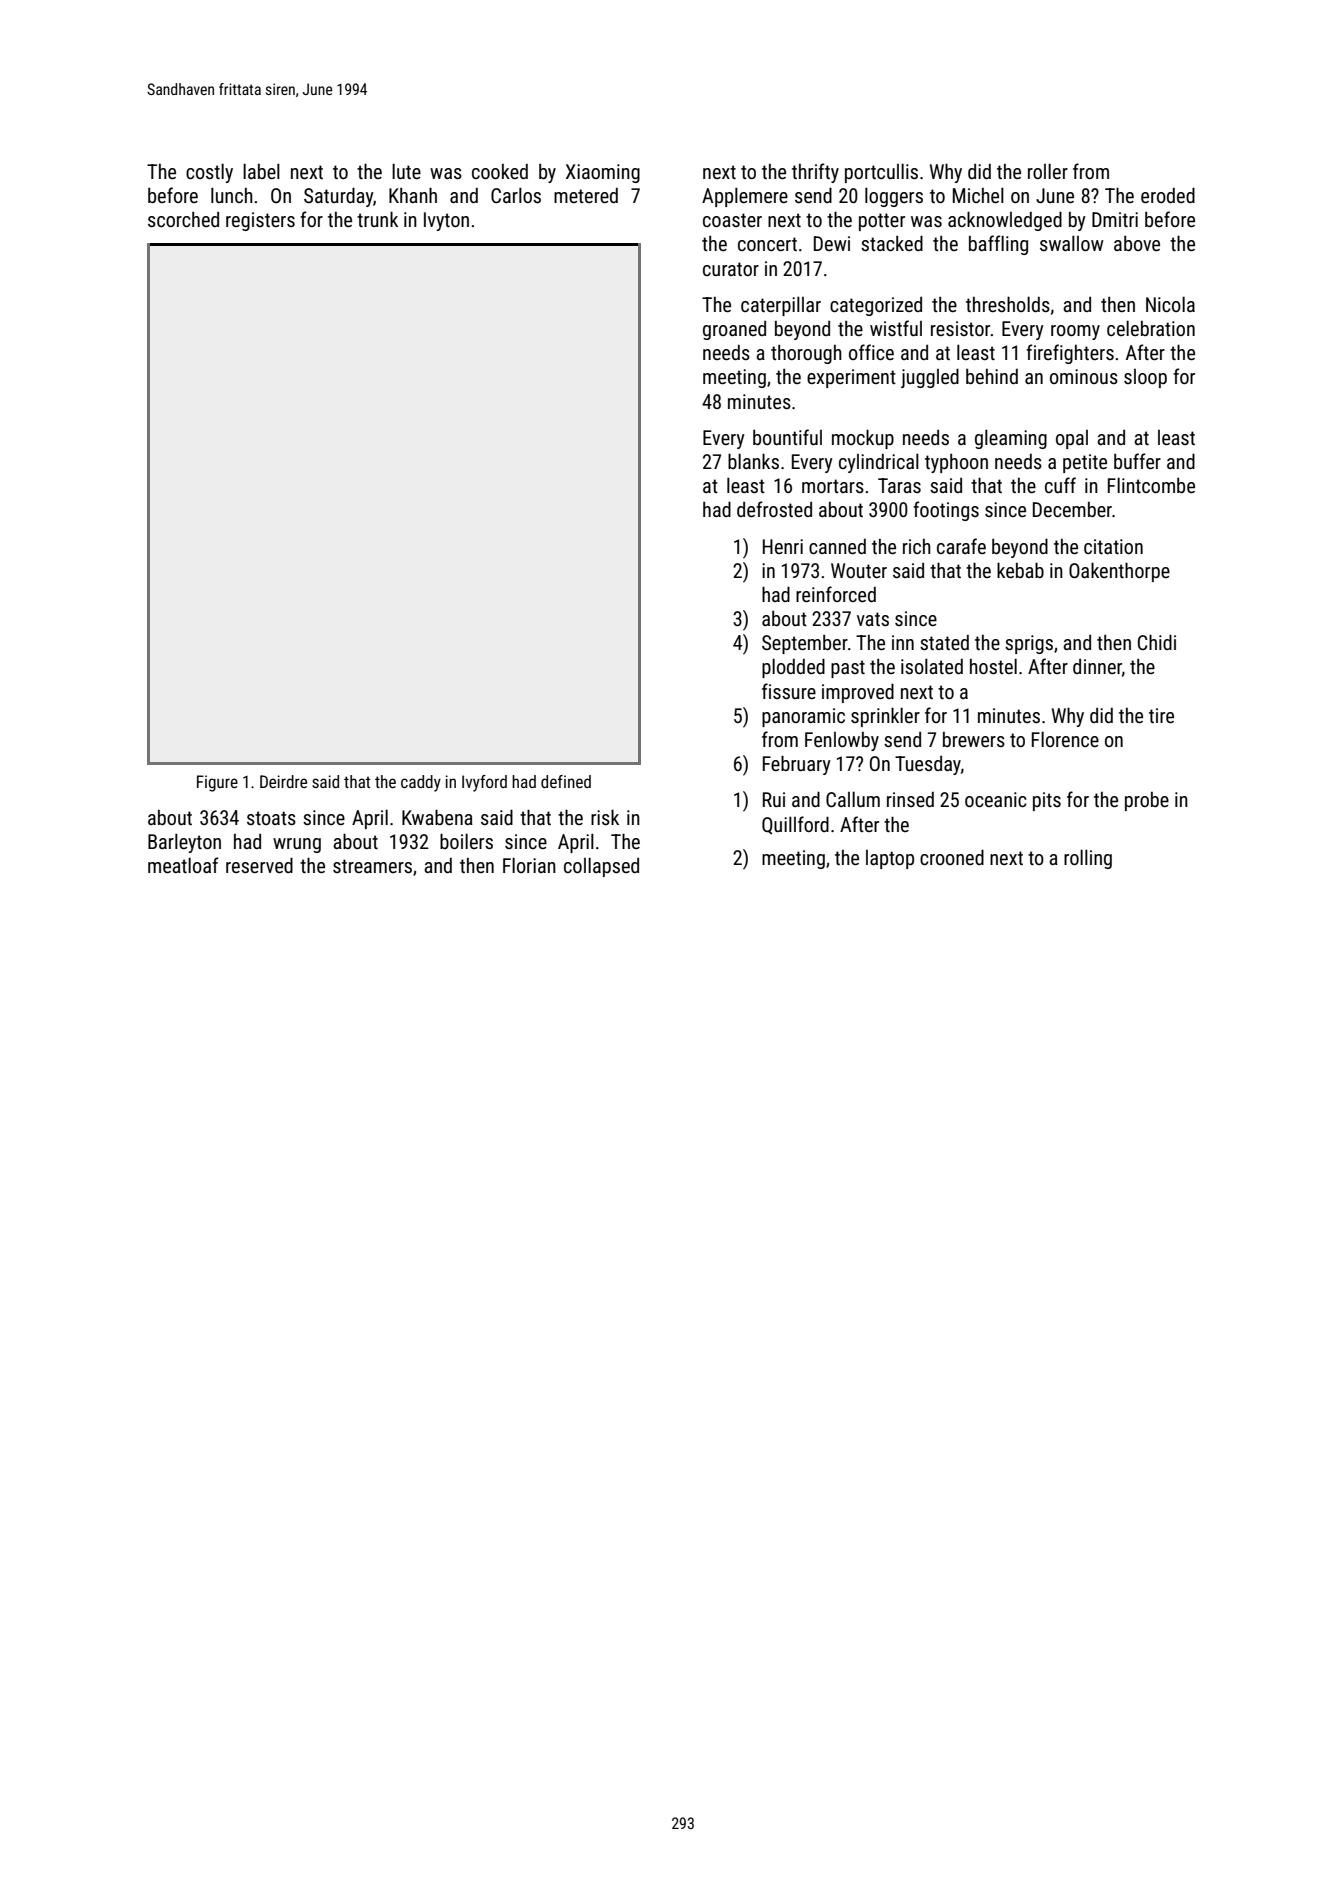 The width and height of the document is (1343, 1900). I want to click on laptop, so click(890, 859).
